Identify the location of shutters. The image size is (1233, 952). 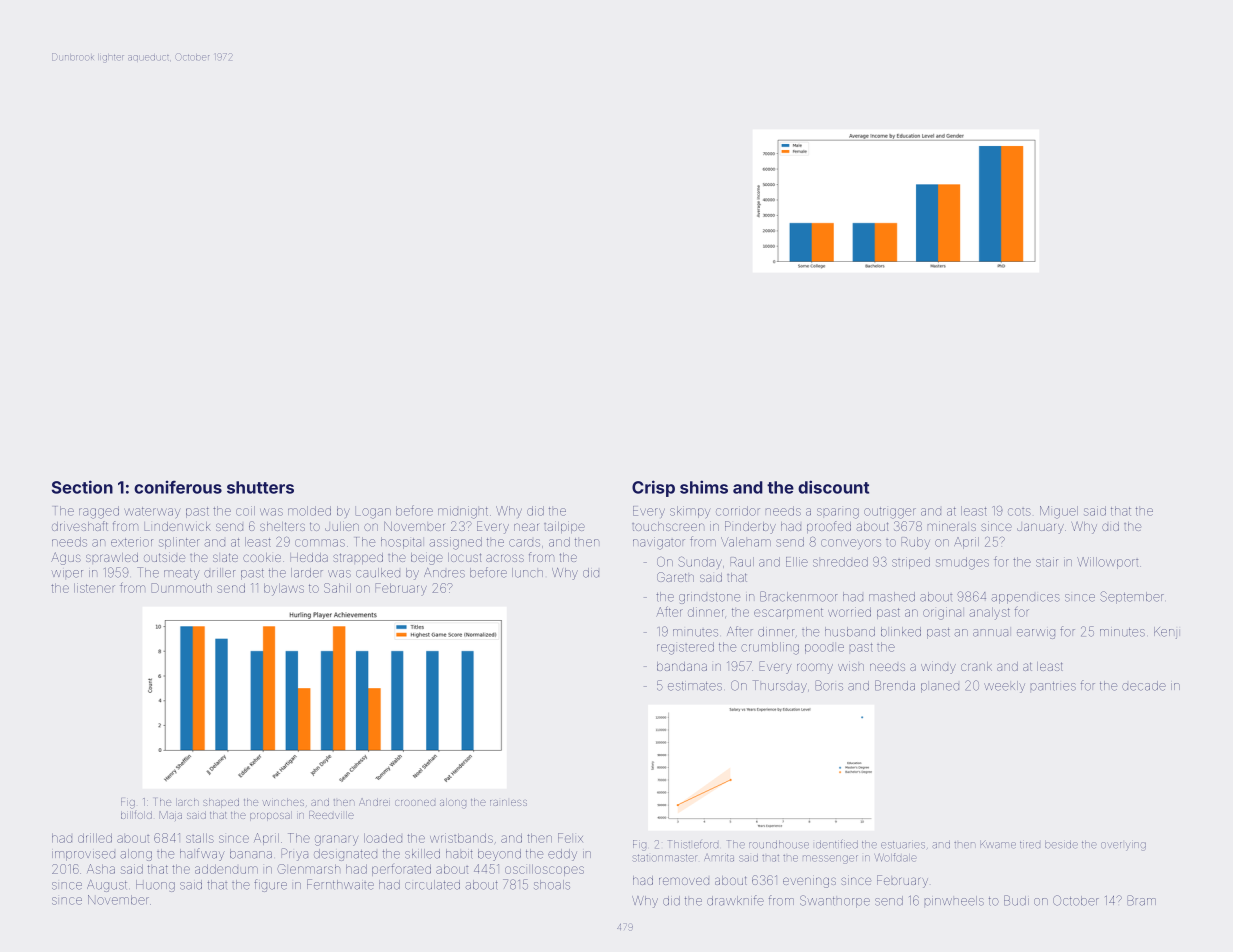
(260, 487).
